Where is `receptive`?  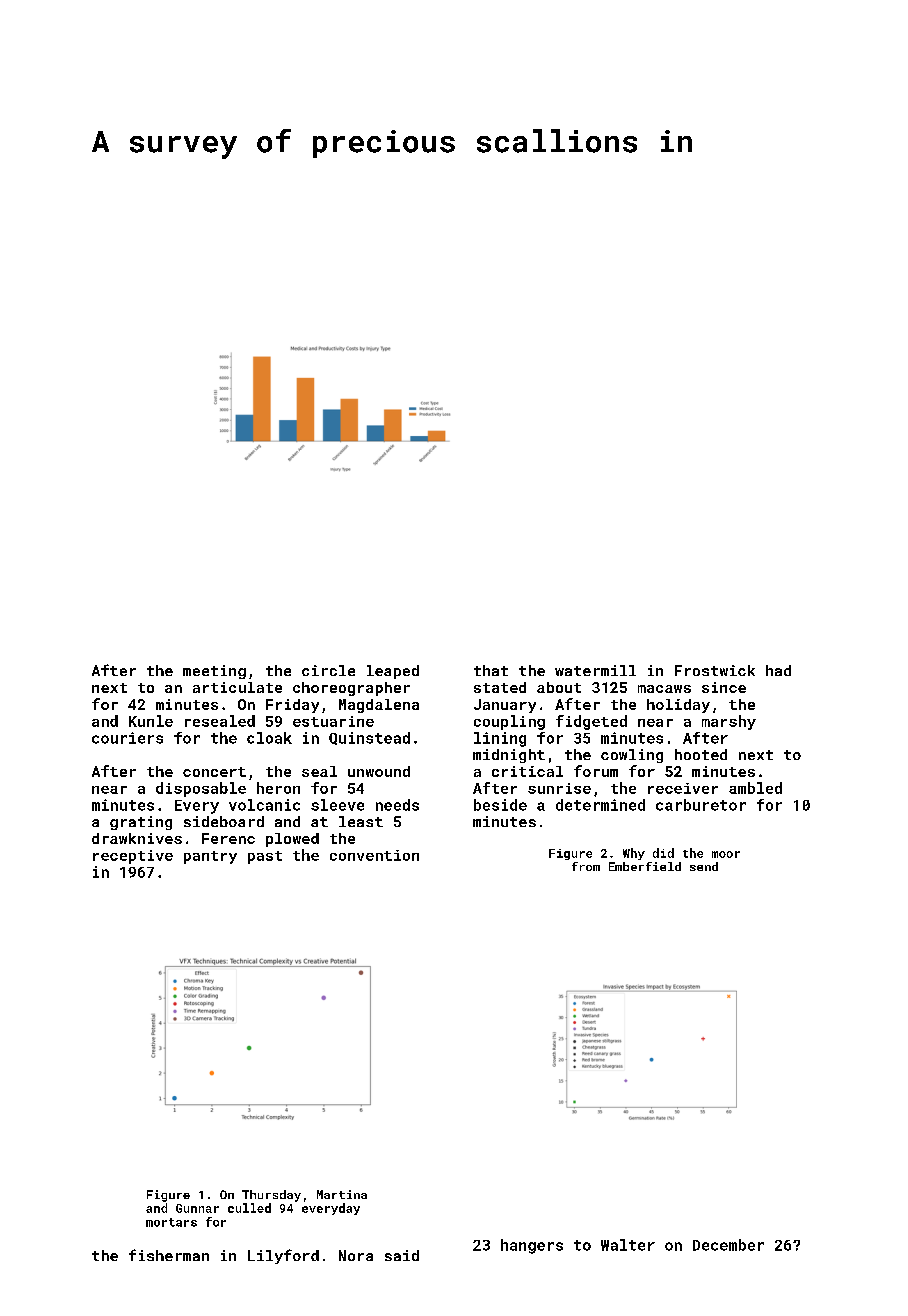 receptive is located at coordinates (133, 857).
